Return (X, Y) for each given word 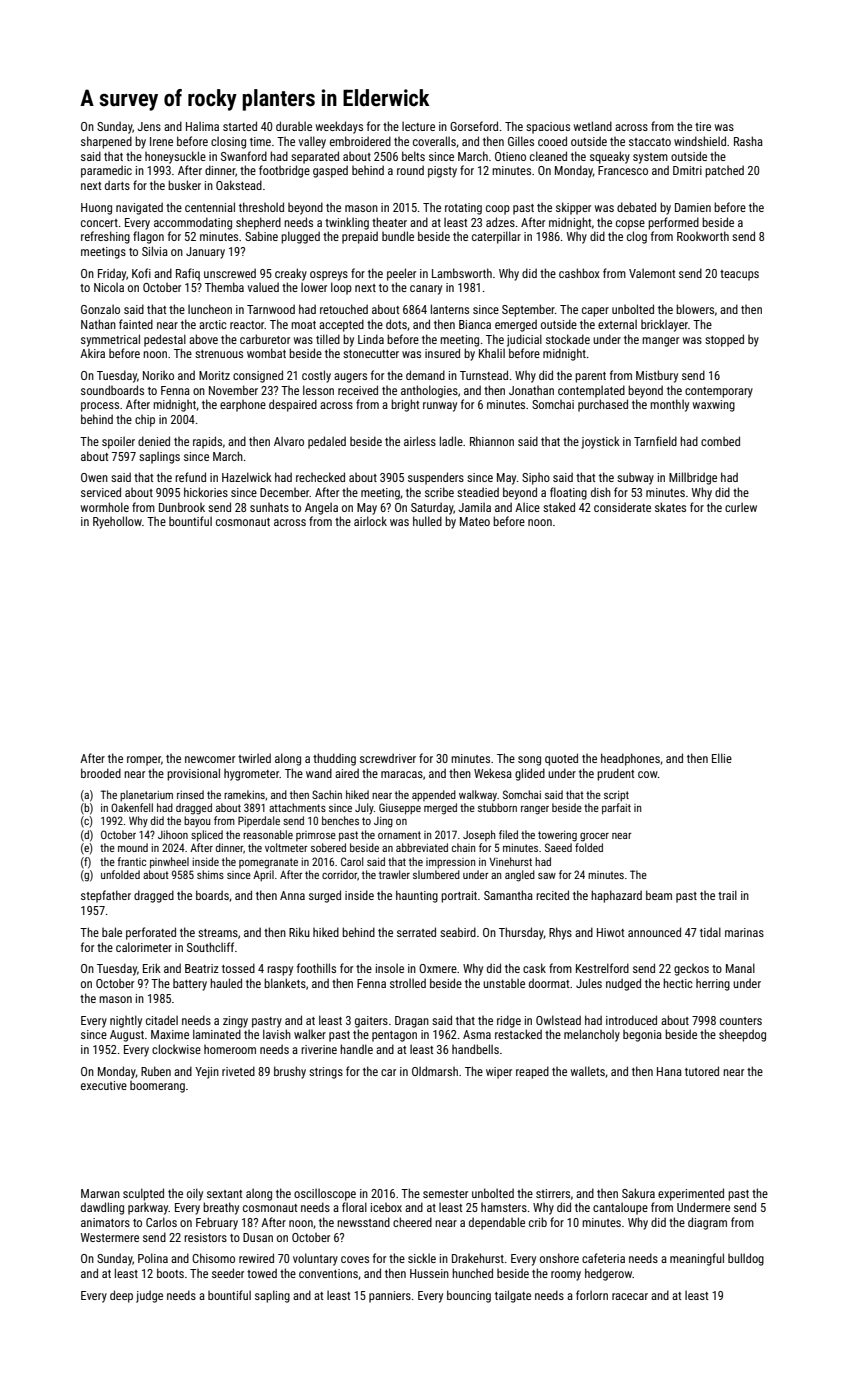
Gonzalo (100, 309)
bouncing (469, 1296)
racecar (630, 1296)
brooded (101, 773)
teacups (739, 275)
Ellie (722, 758)
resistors (205, 1237)
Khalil (492, 353)
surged (325, 896)
